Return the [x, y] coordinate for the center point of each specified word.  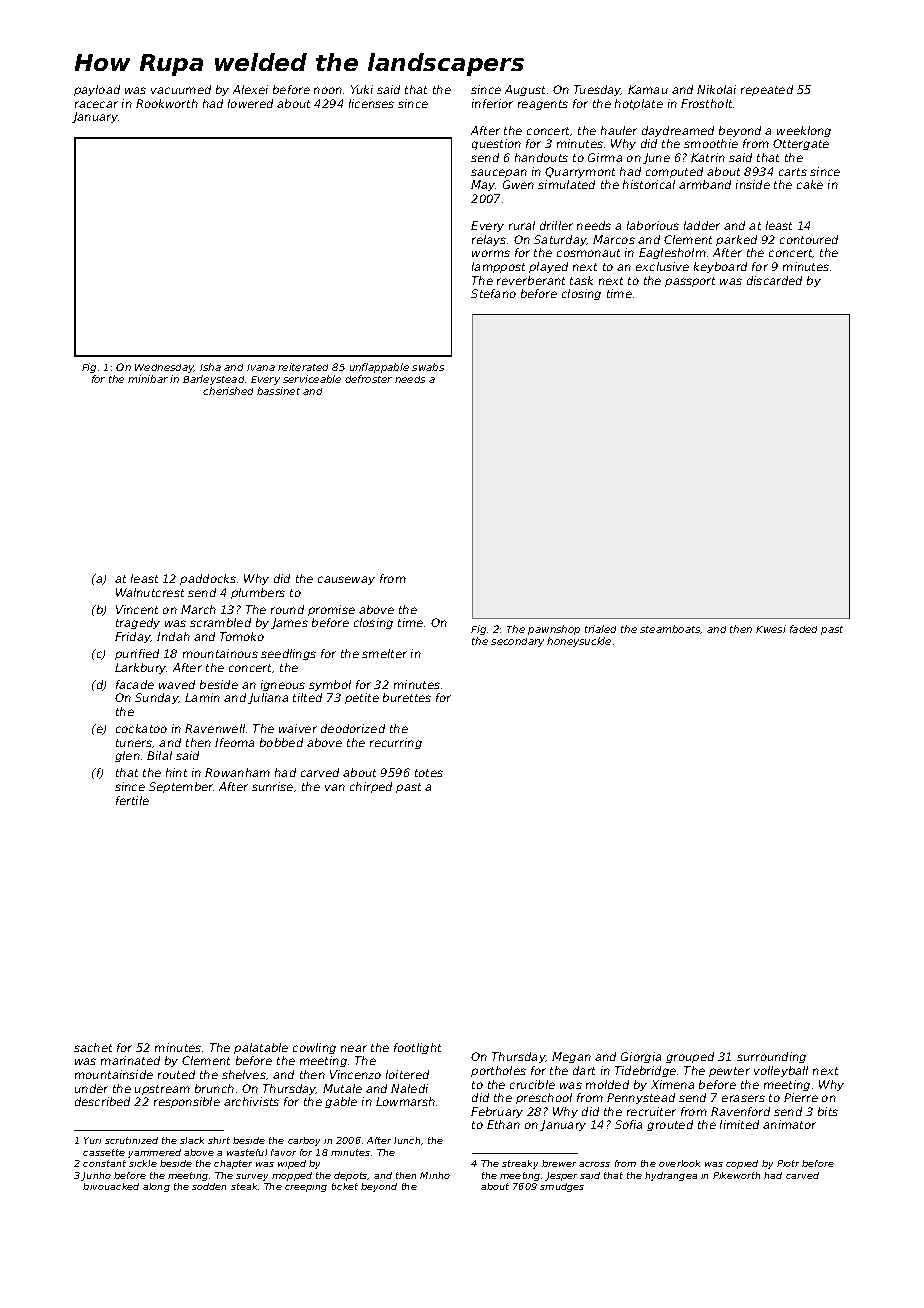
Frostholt [706, 103]
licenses [371, 103]
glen [127, 756]
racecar [96, 104]
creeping [306, 1188]
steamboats [670, 629]
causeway [346, 580]
